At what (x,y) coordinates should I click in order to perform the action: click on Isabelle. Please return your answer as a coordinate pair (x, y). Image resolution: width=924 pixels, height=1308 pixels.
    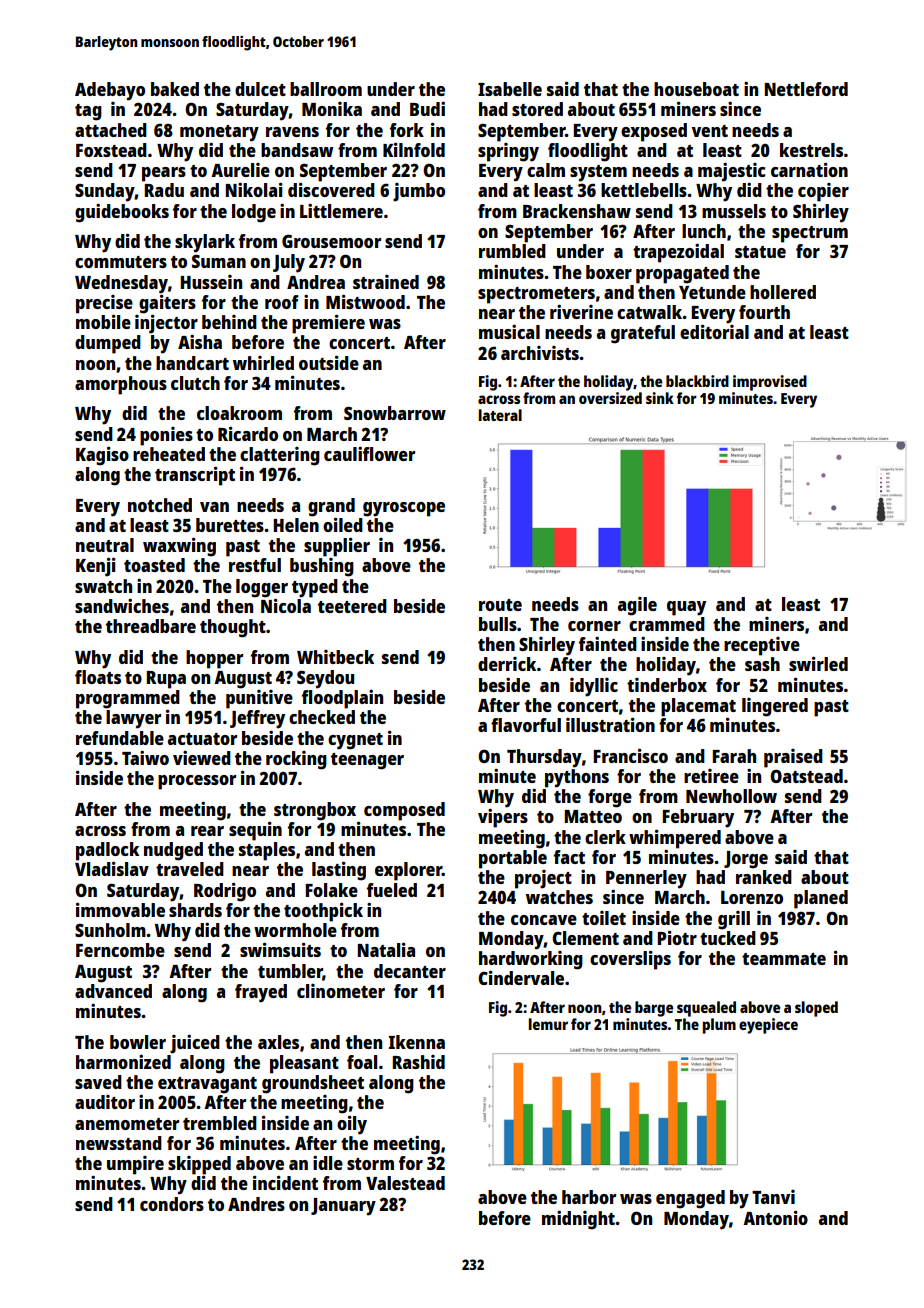
    Looking at the image, I should click on (510, 89).
